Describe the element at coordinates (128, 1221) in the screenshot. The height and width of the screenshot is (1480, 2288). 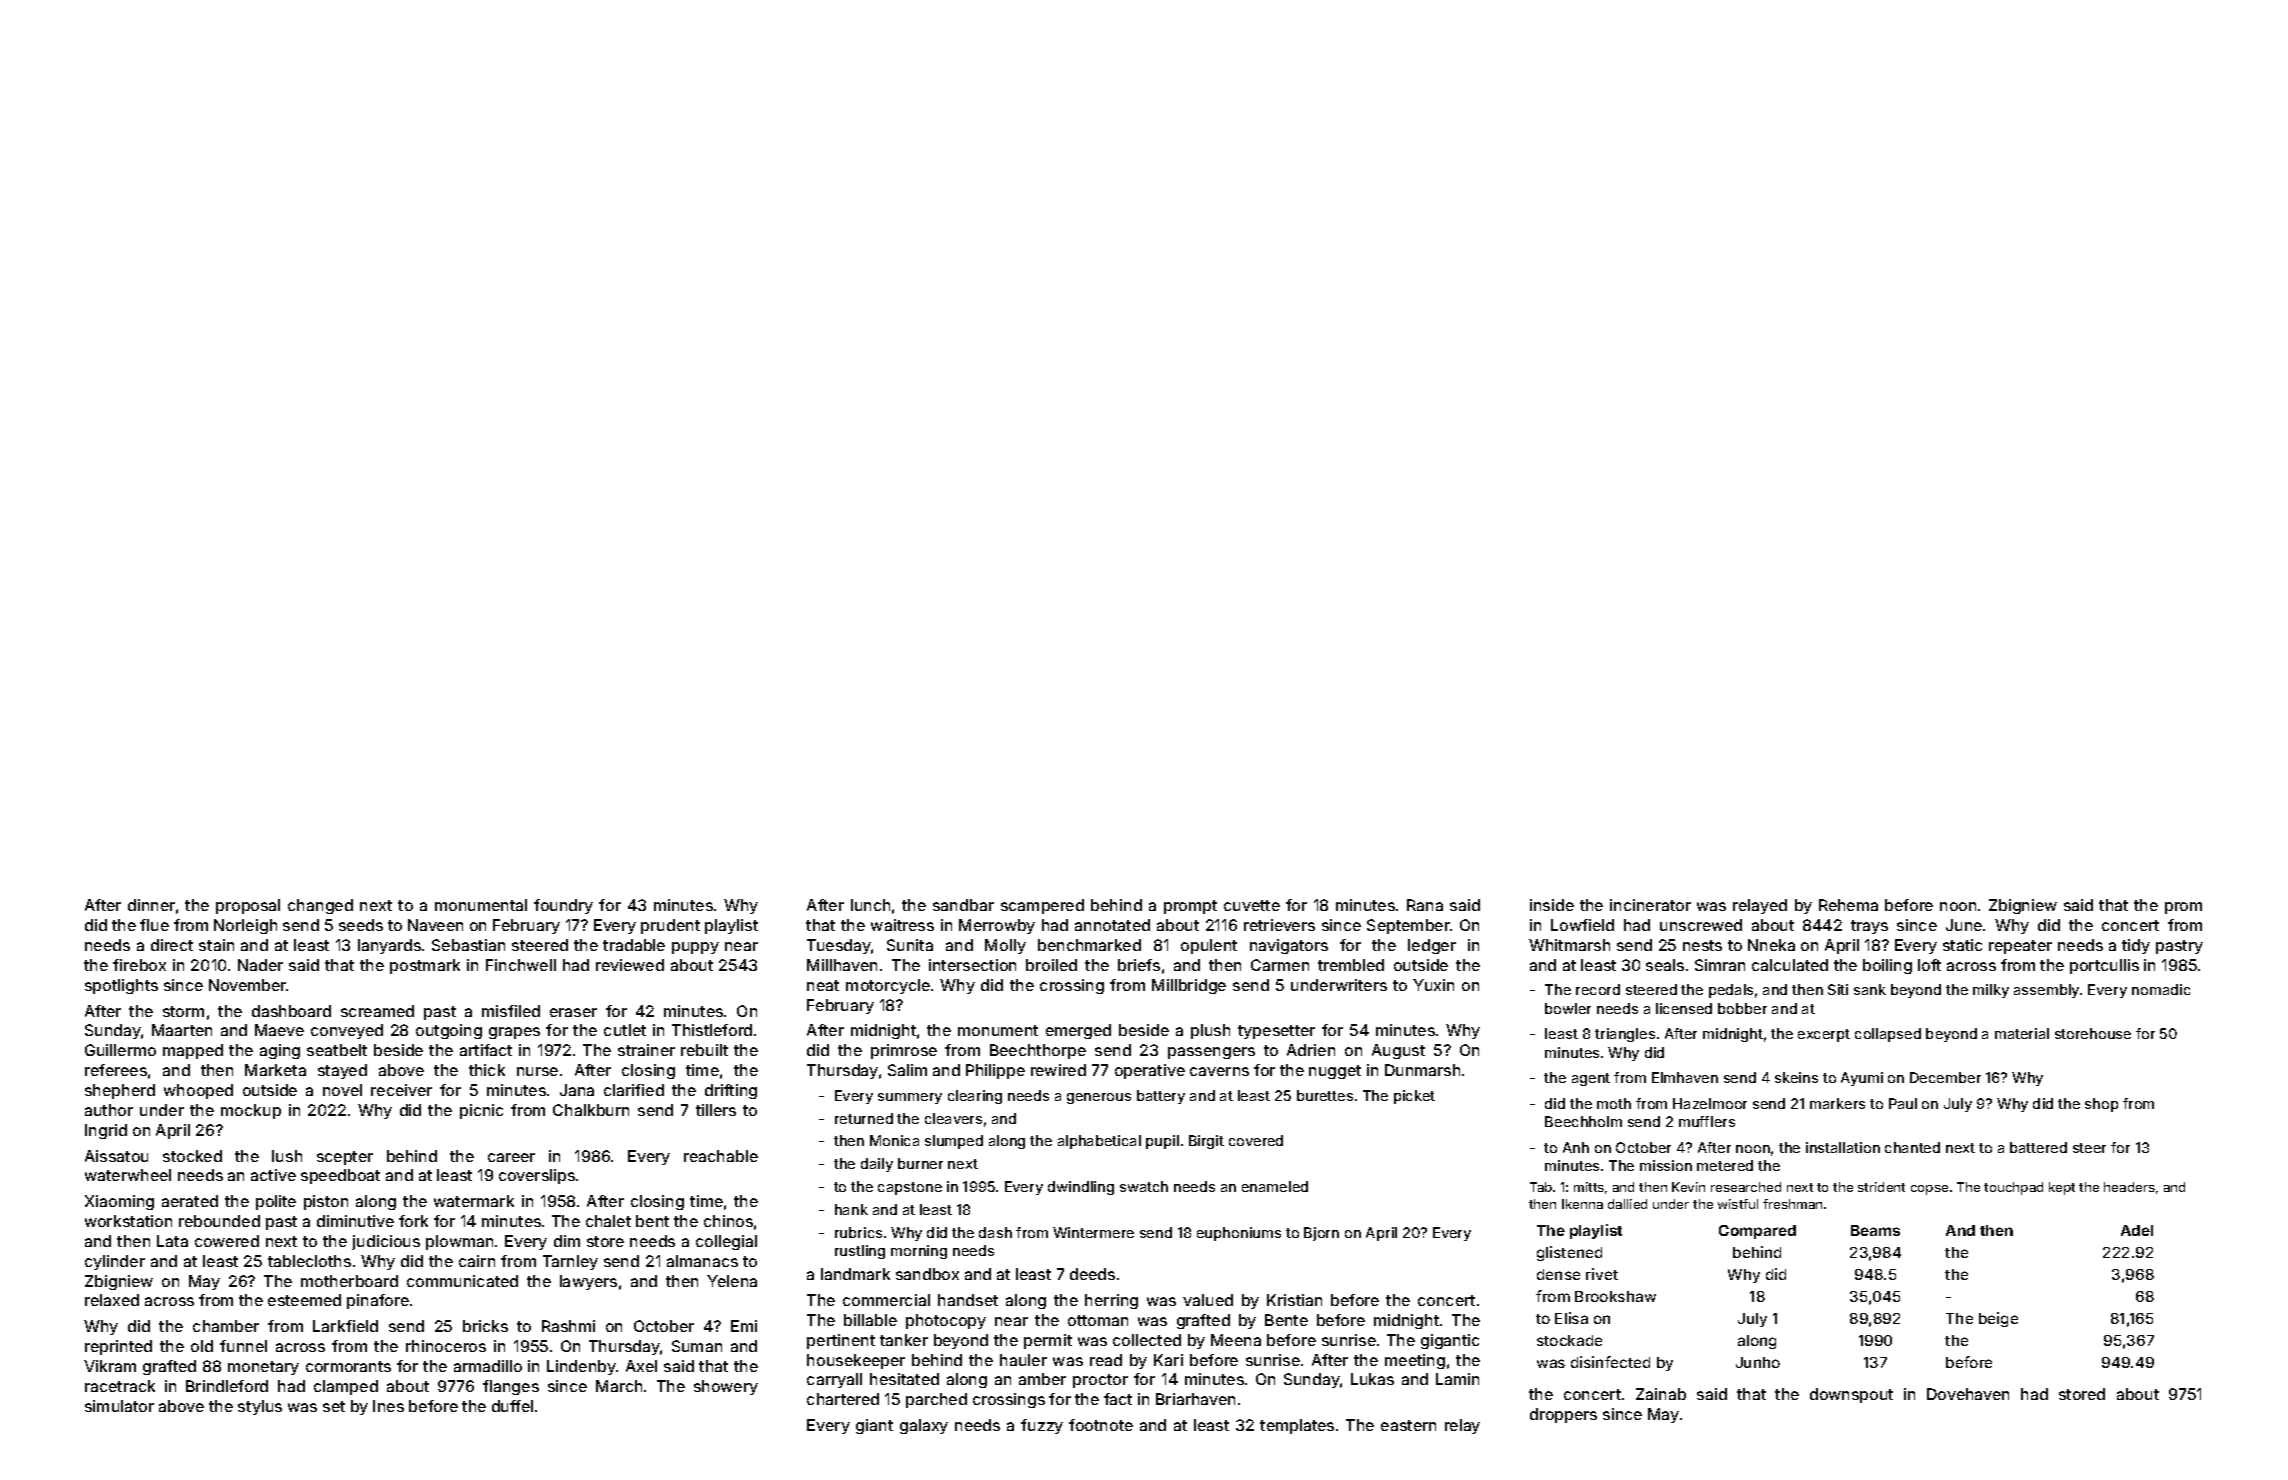
I see `workstation` at that location.
